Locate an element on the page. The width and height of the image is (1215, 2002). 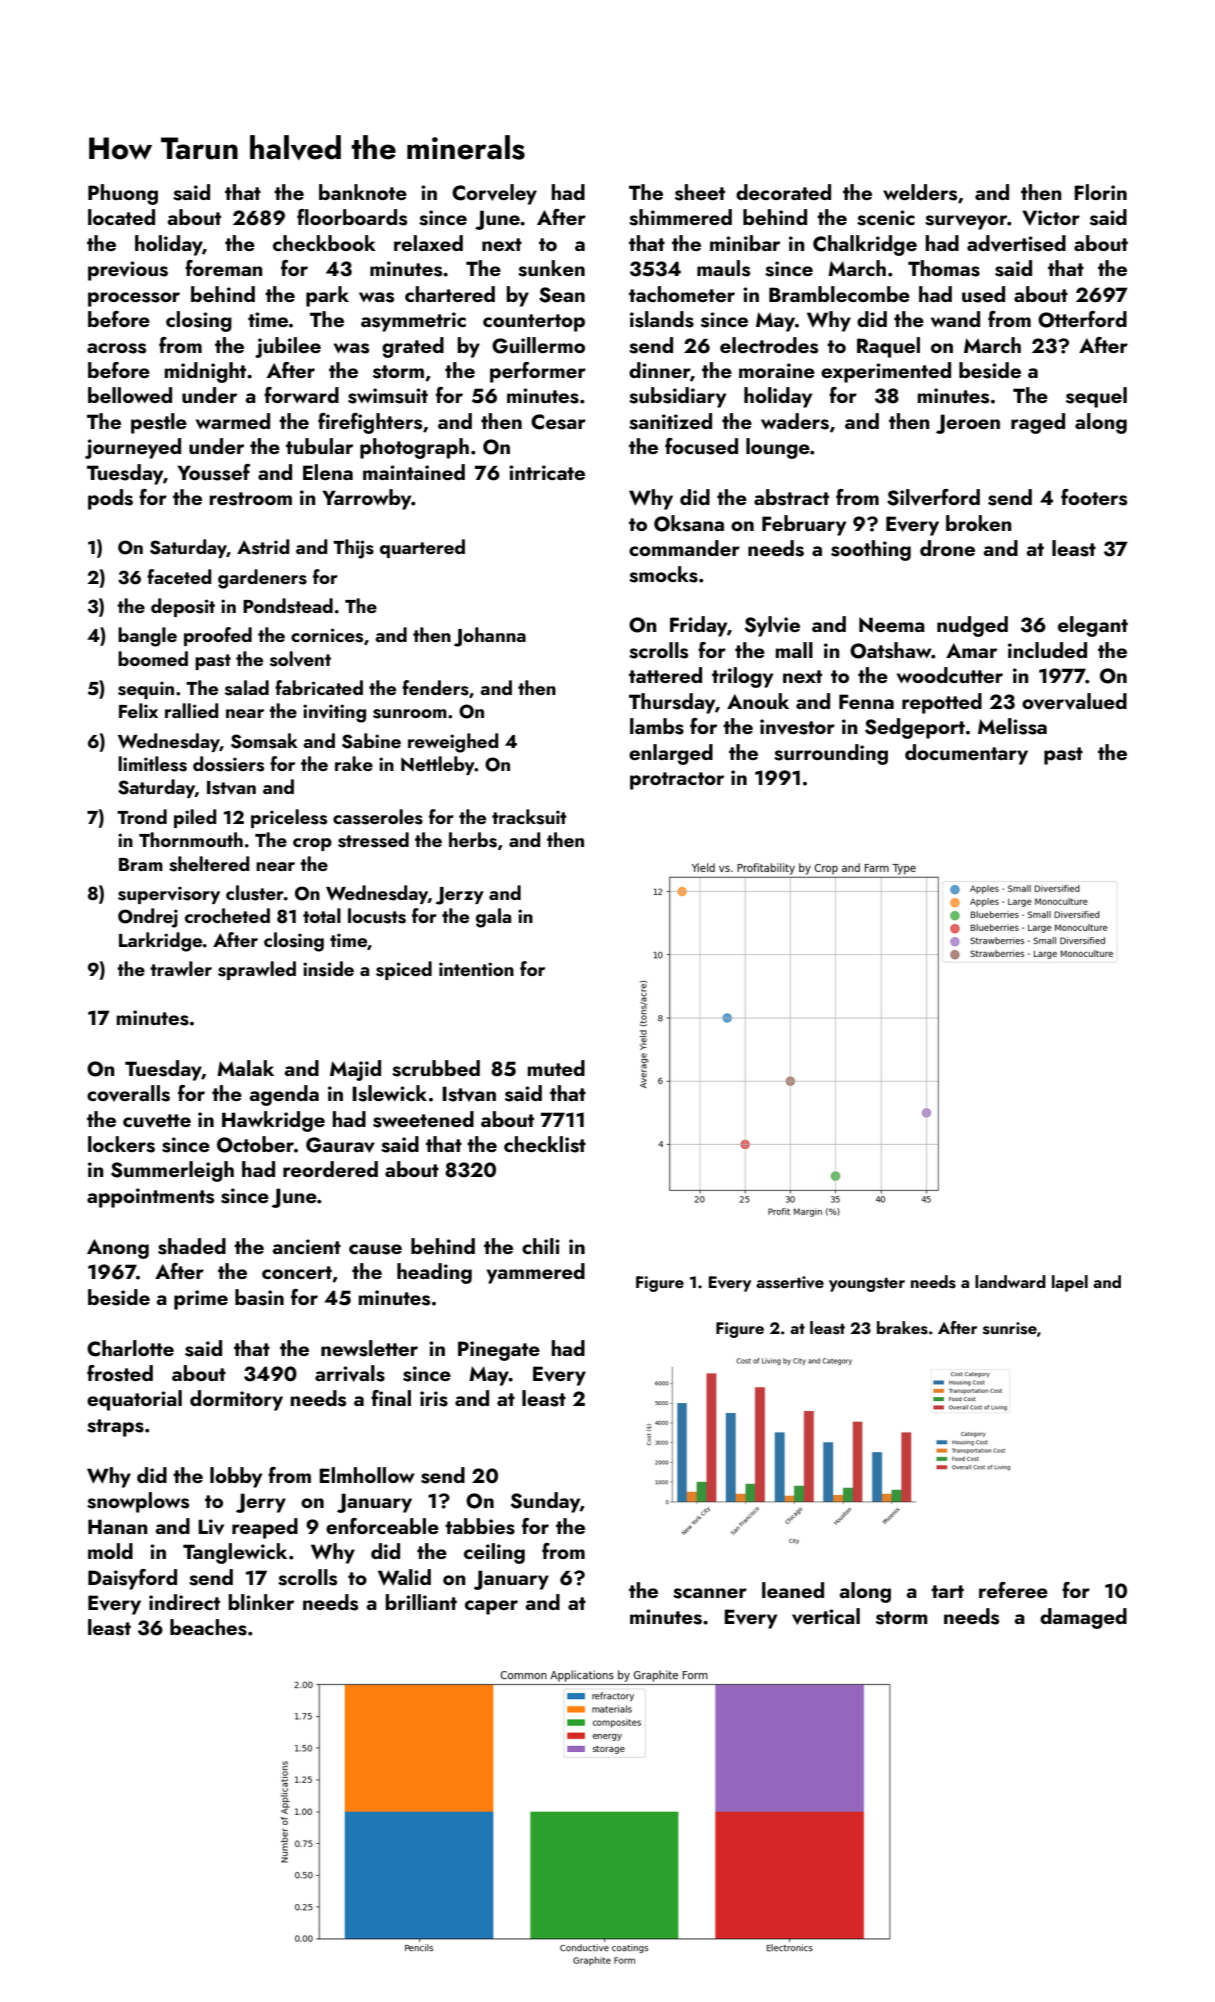
photograph is located at coordinates (414, 448).
